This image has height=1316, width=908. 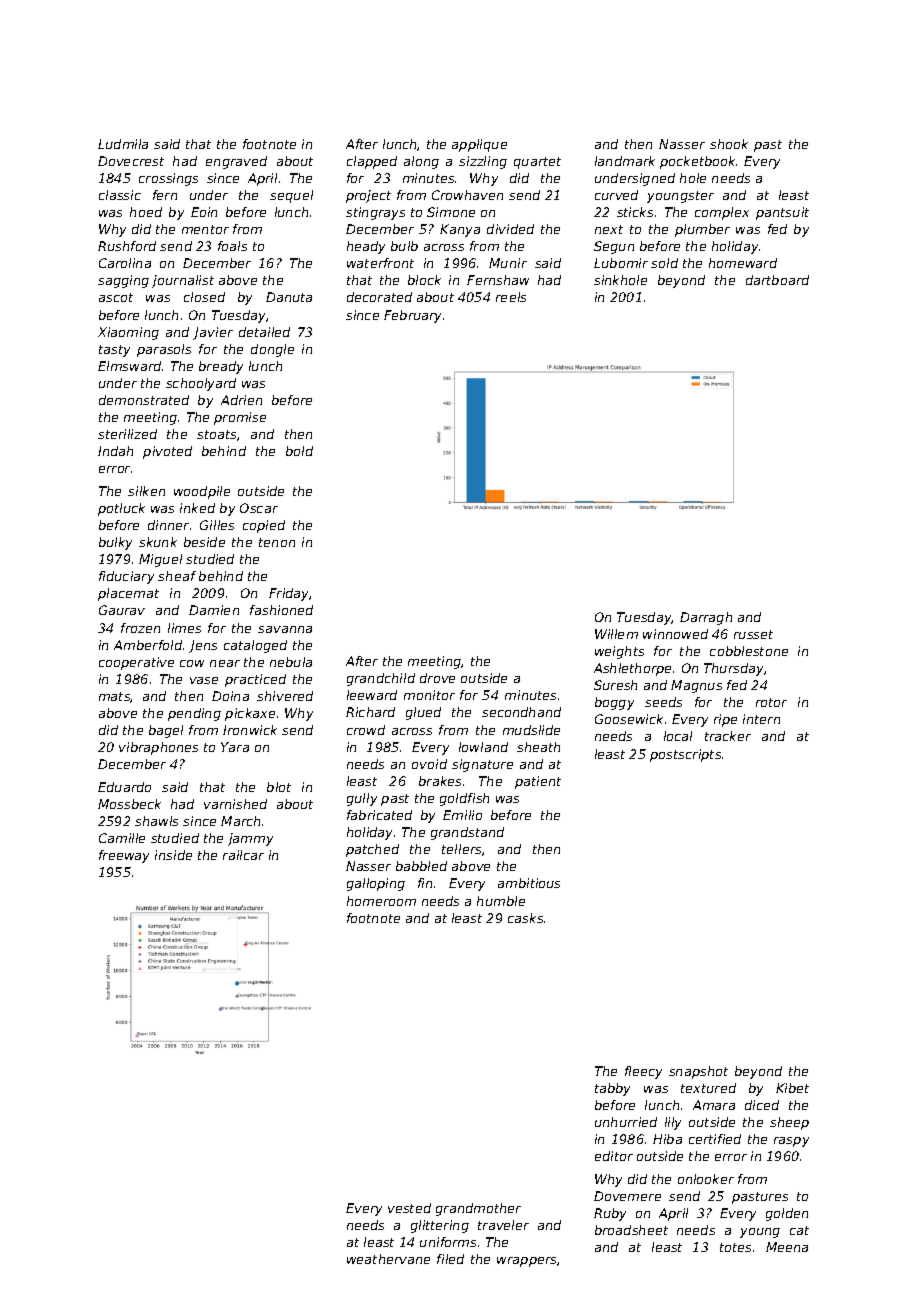 What do you see at coordinates (214, 610) in the image?
I see `Damien` at bounding box center [214, 610].
